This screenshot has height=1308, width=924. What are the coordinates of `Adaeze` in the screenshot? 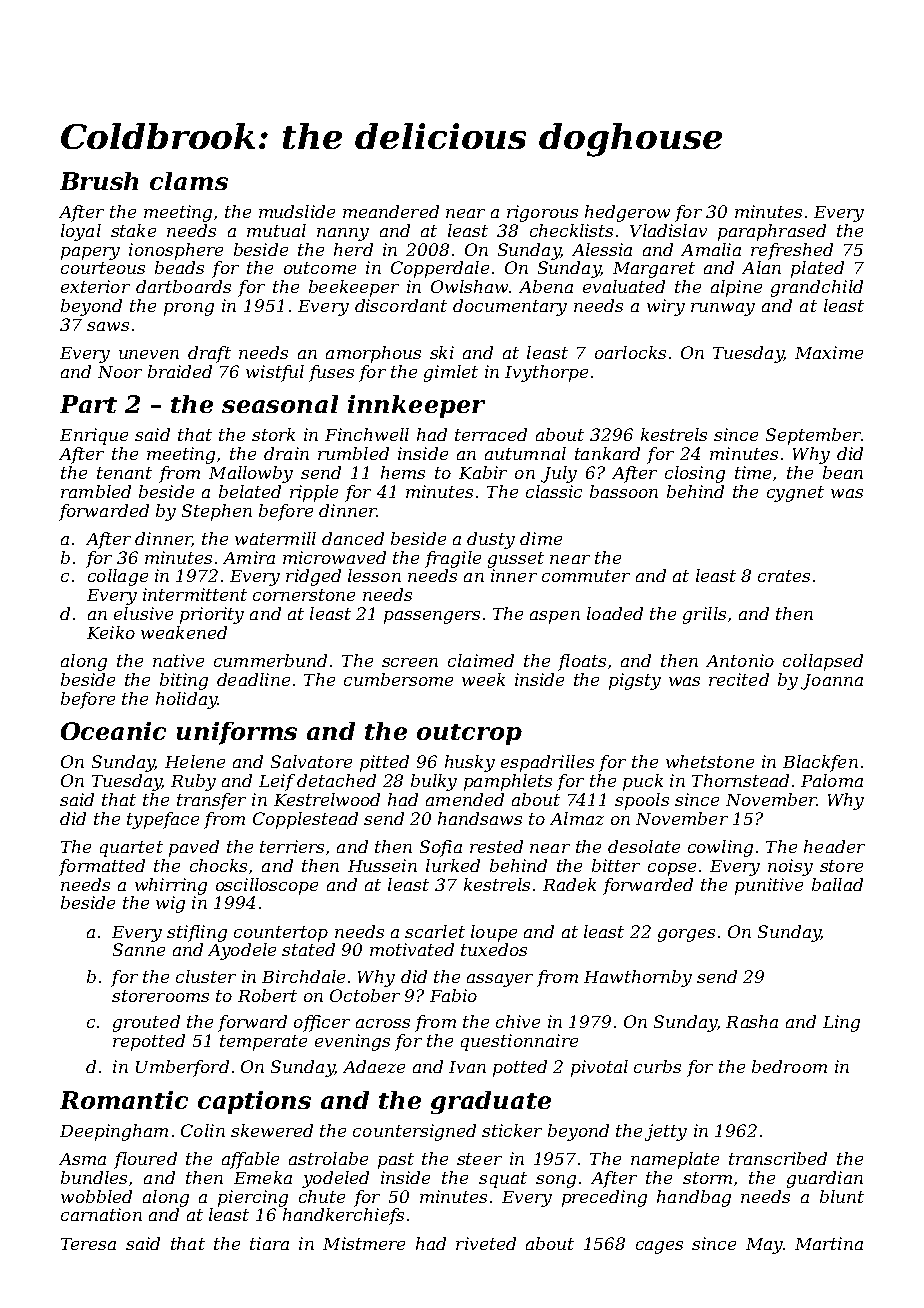 It's located at (374, 1066).
